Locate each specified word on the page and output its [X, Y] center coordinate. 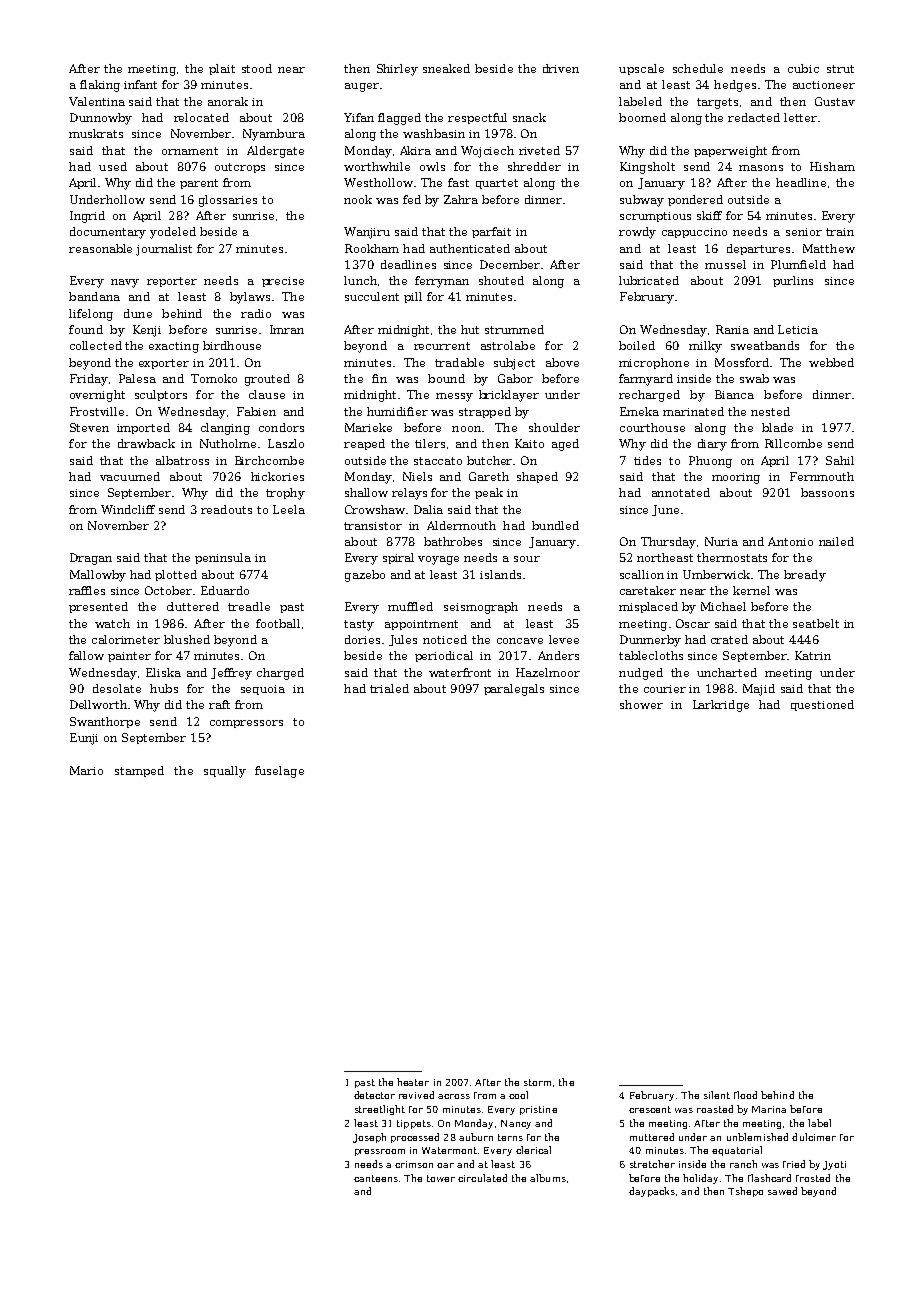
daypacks [652, 1192]
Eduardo [225, 590]
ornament [190, 151]
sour [527, 559]
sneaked [446, 68]
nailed [836, 541]
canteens [376, 1178]
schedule [698, 68]
